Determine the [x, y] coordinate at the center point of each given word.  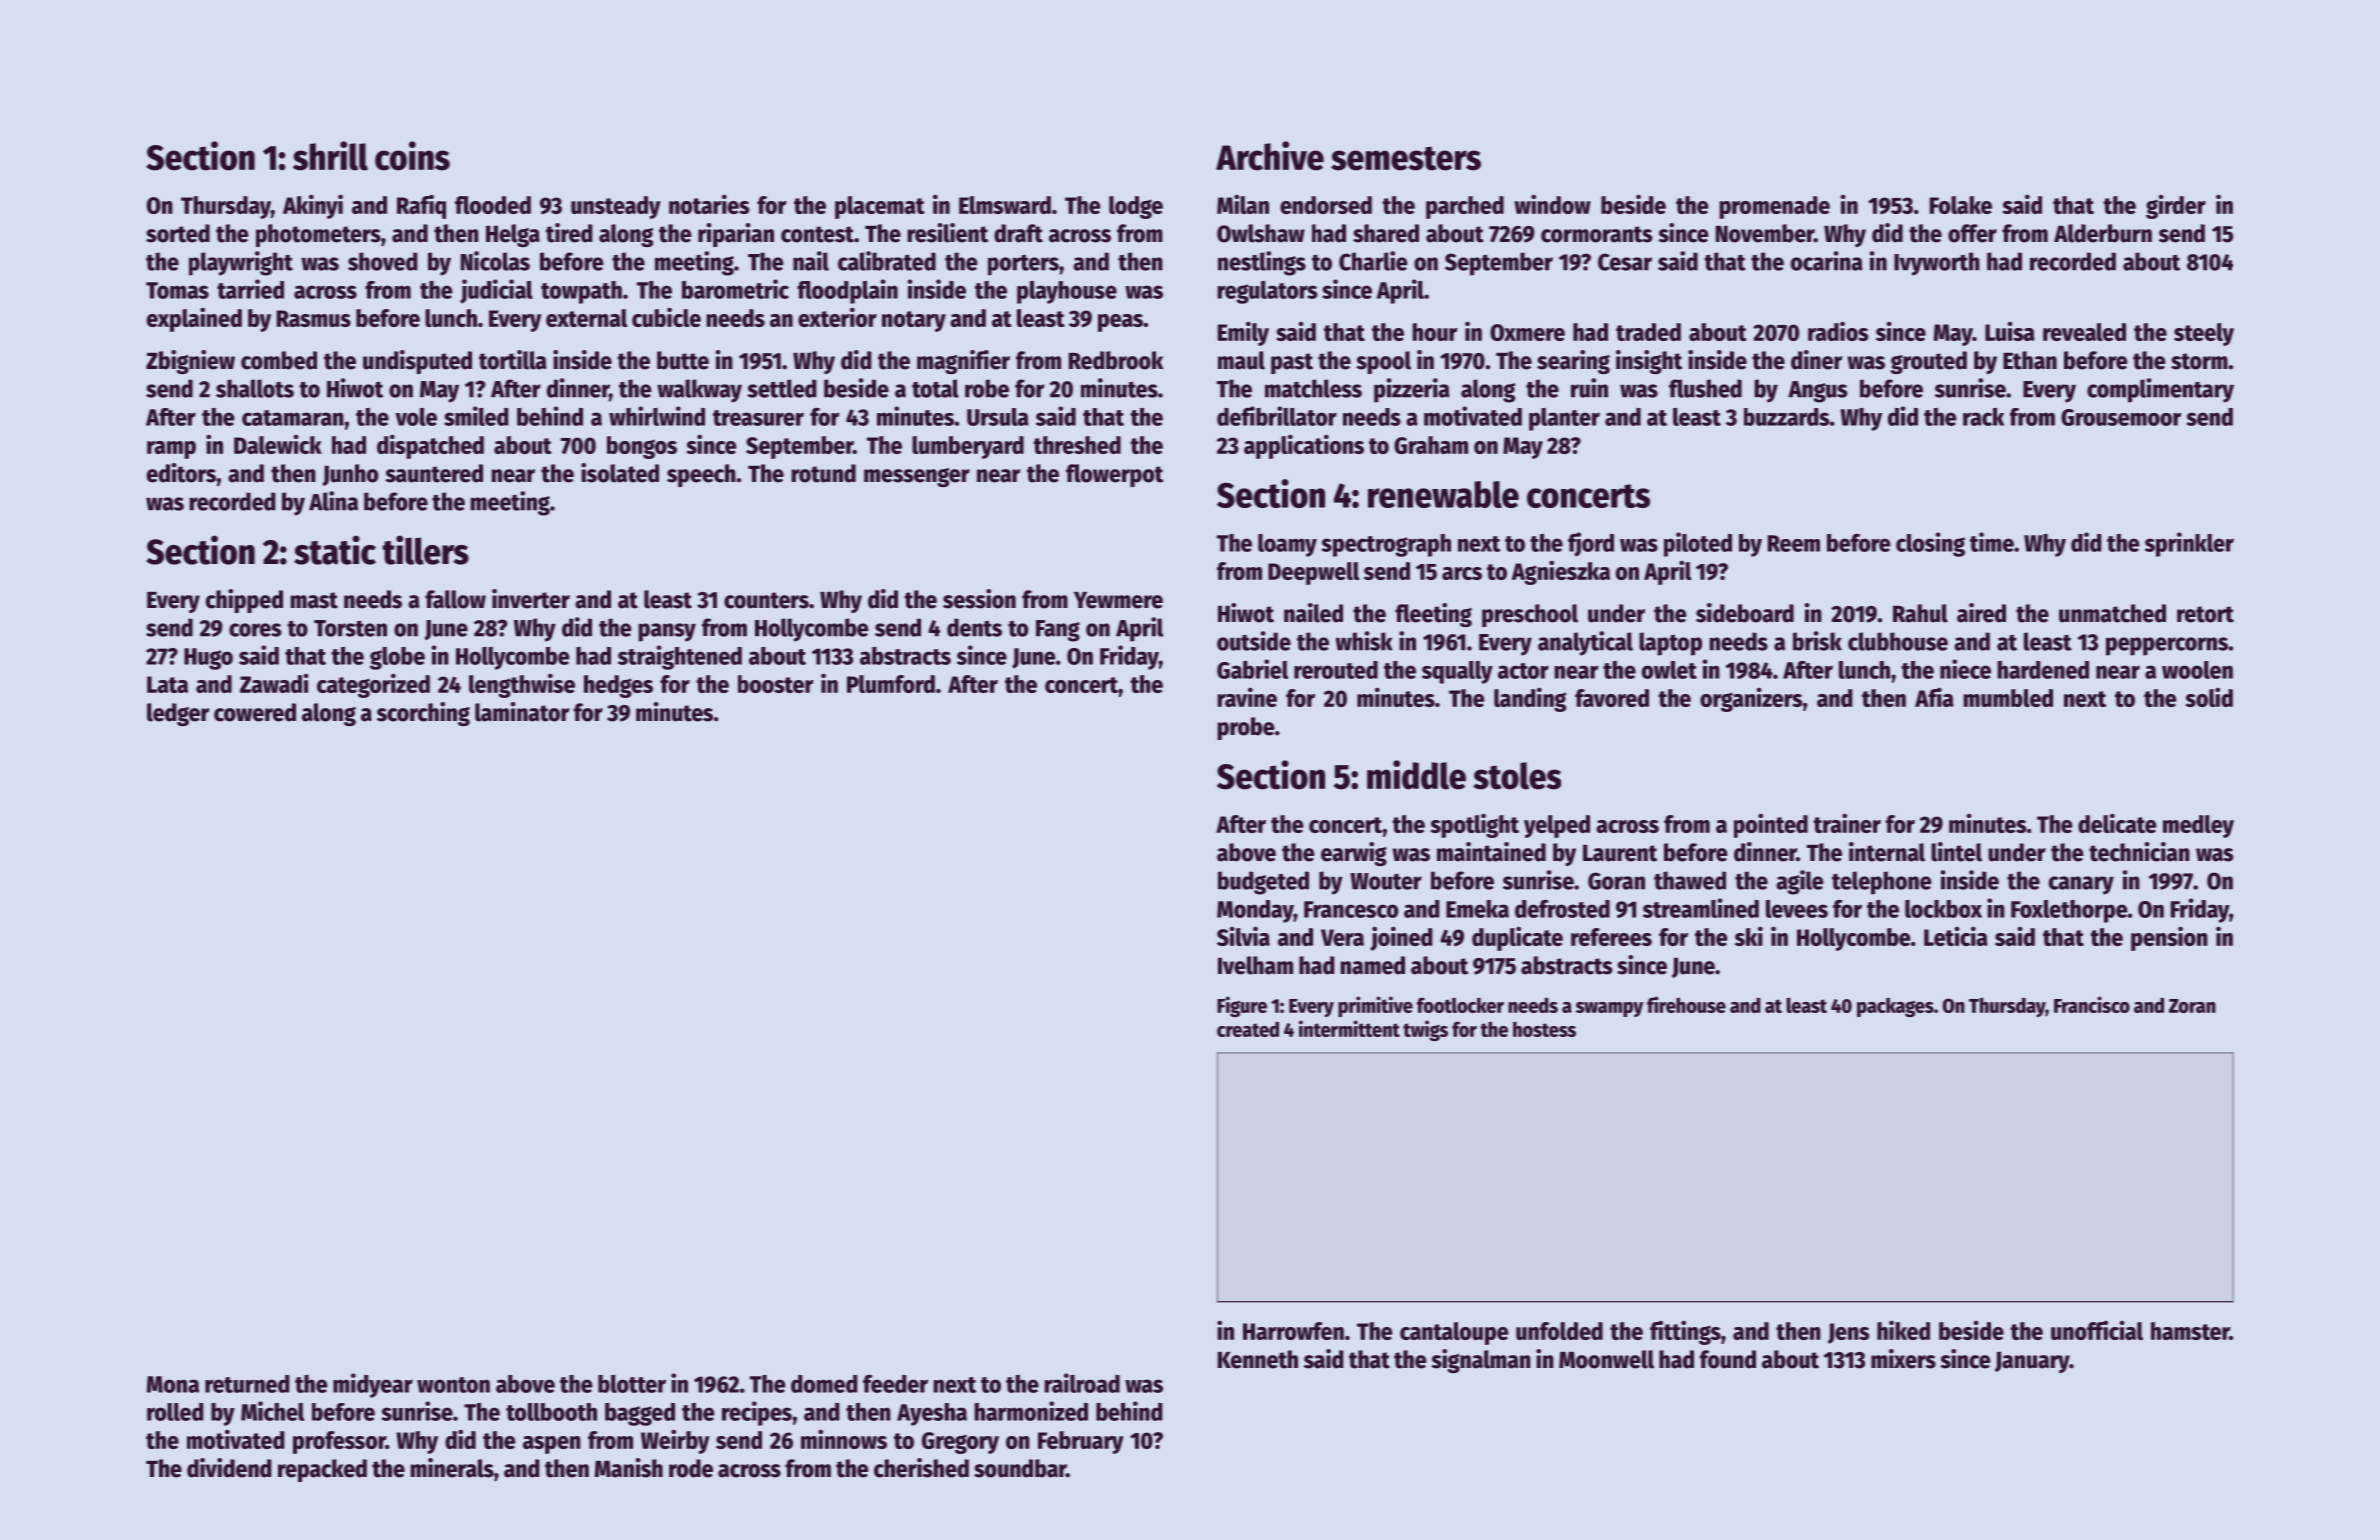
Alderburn [2103, 233]
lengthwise [522, 685]
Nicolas [495, 261]
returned [247, 1384]
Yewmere [1118, 600]
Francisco [2092, 1004]
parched [1465, 207]
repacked [322, 1470]
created [1248, 1029]
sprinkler [2189, 544]
